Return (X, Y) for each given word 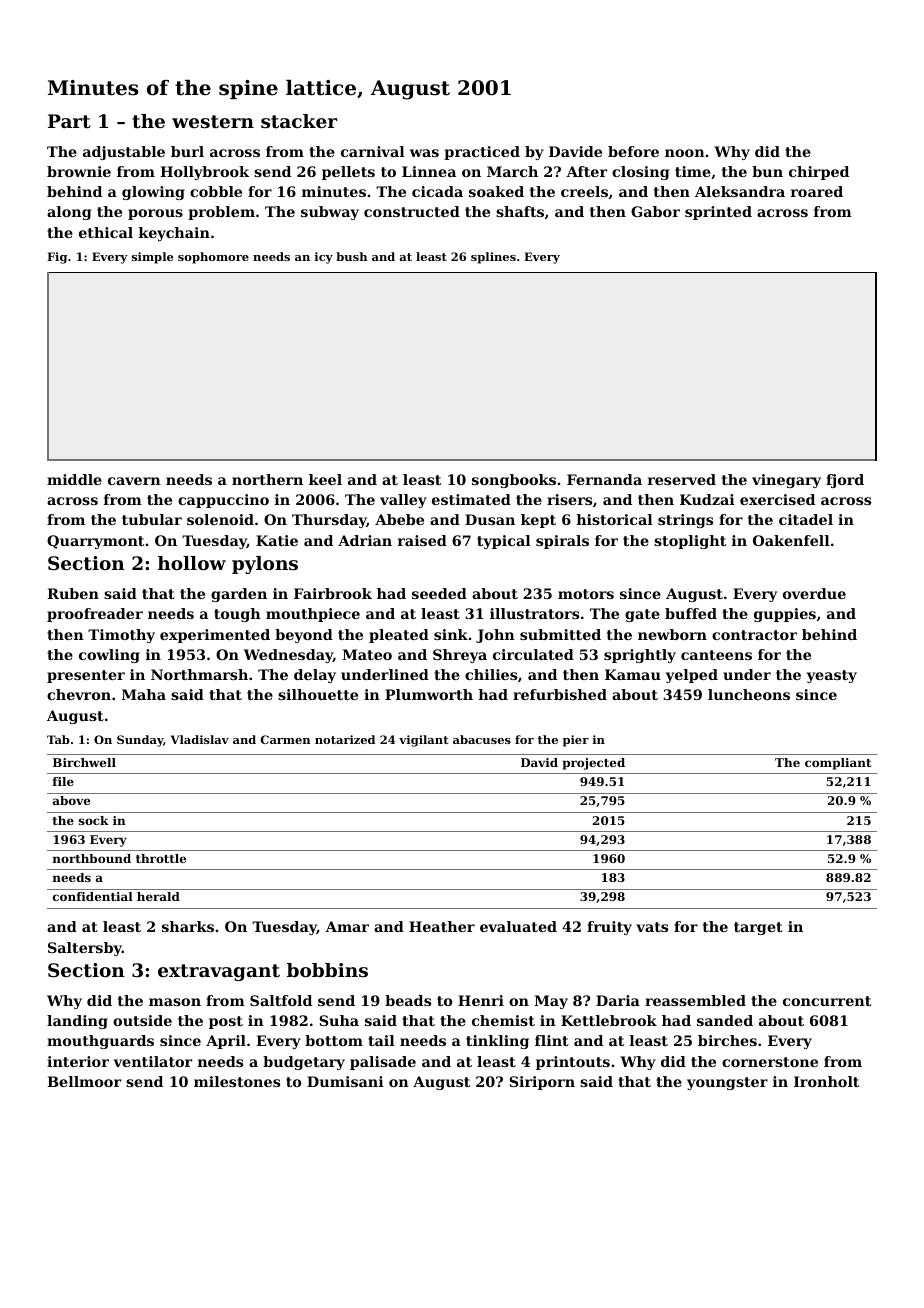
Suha (339, 1020)
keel (325, 479)
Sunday (140, 741)
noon (685, 153)
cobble (216, 191)
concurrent (827, 1001)
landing (77, 1022)
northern (267, 479)
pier (576, 741)
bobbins (327, 970)
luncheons (749, 694)
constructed (412, 211)
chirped (819, 173)
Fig (57, 258)
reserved (682, 479)
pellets (348, 173)
